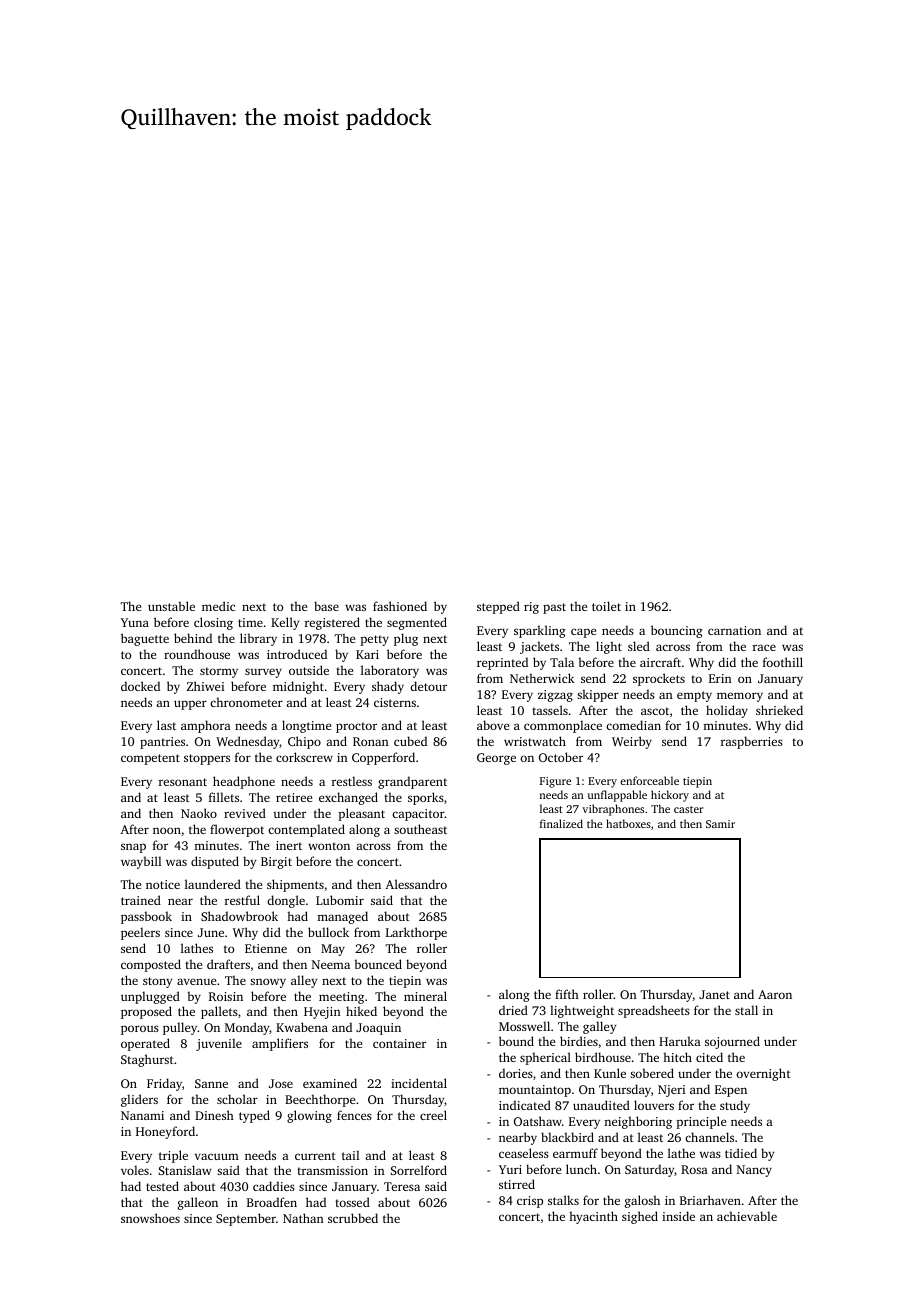 The image size is (924, 1308). Describe the element at coordinates (150, 1218) in the screenshot. I see `snowshoes` at that location.
